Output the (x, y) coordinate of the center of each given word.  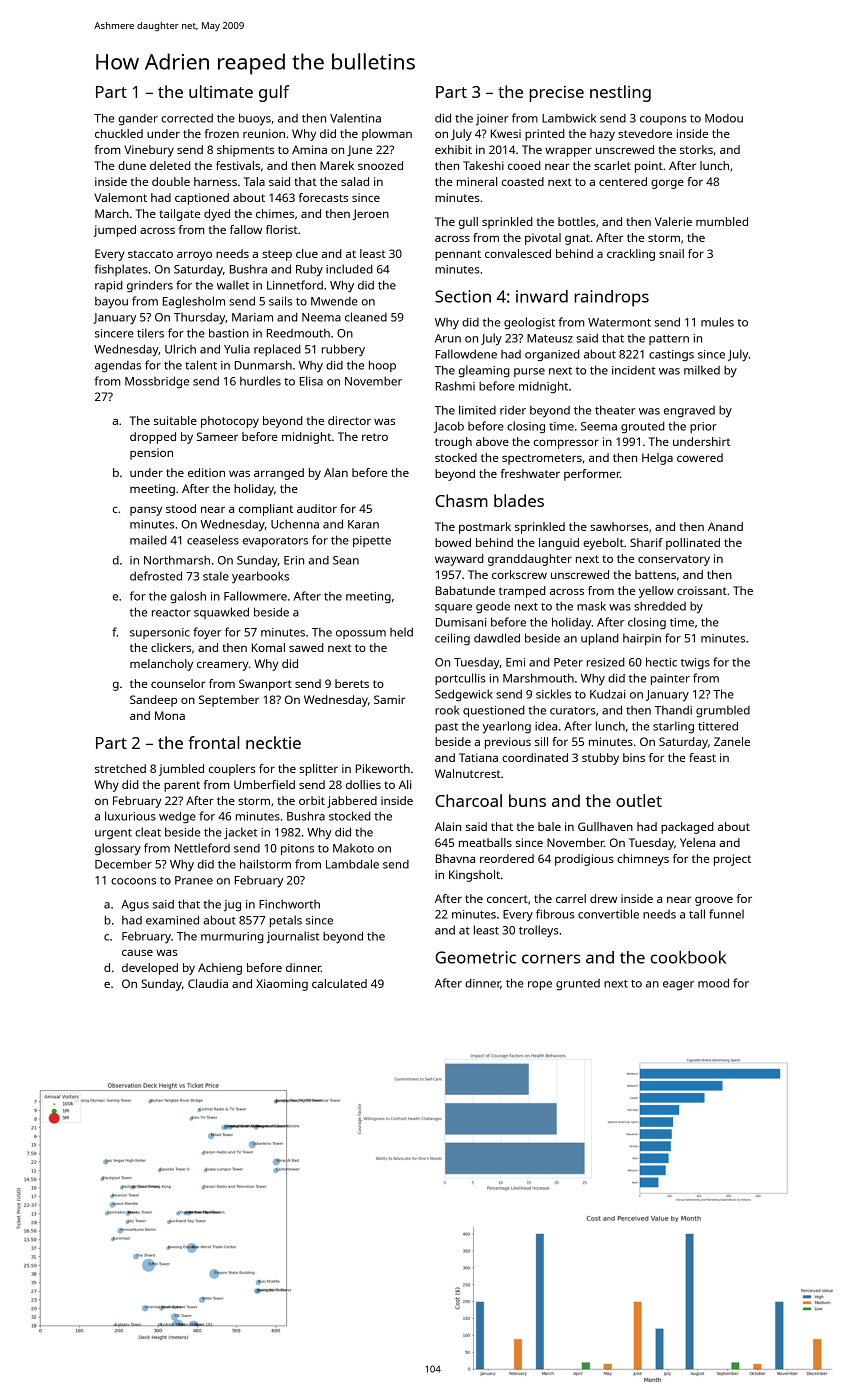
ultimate (221, 91)
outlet (639, 800)
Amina (309, 149)
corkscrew (519, 574)
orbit (312, 800)
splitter (319, 770)
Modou (724, 118)
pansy (146, 511)
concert (507, 899)
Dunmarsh (263, 365)
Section (463, 296)
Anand (725, 526)
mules (717, 322)
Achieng (220, 969)
